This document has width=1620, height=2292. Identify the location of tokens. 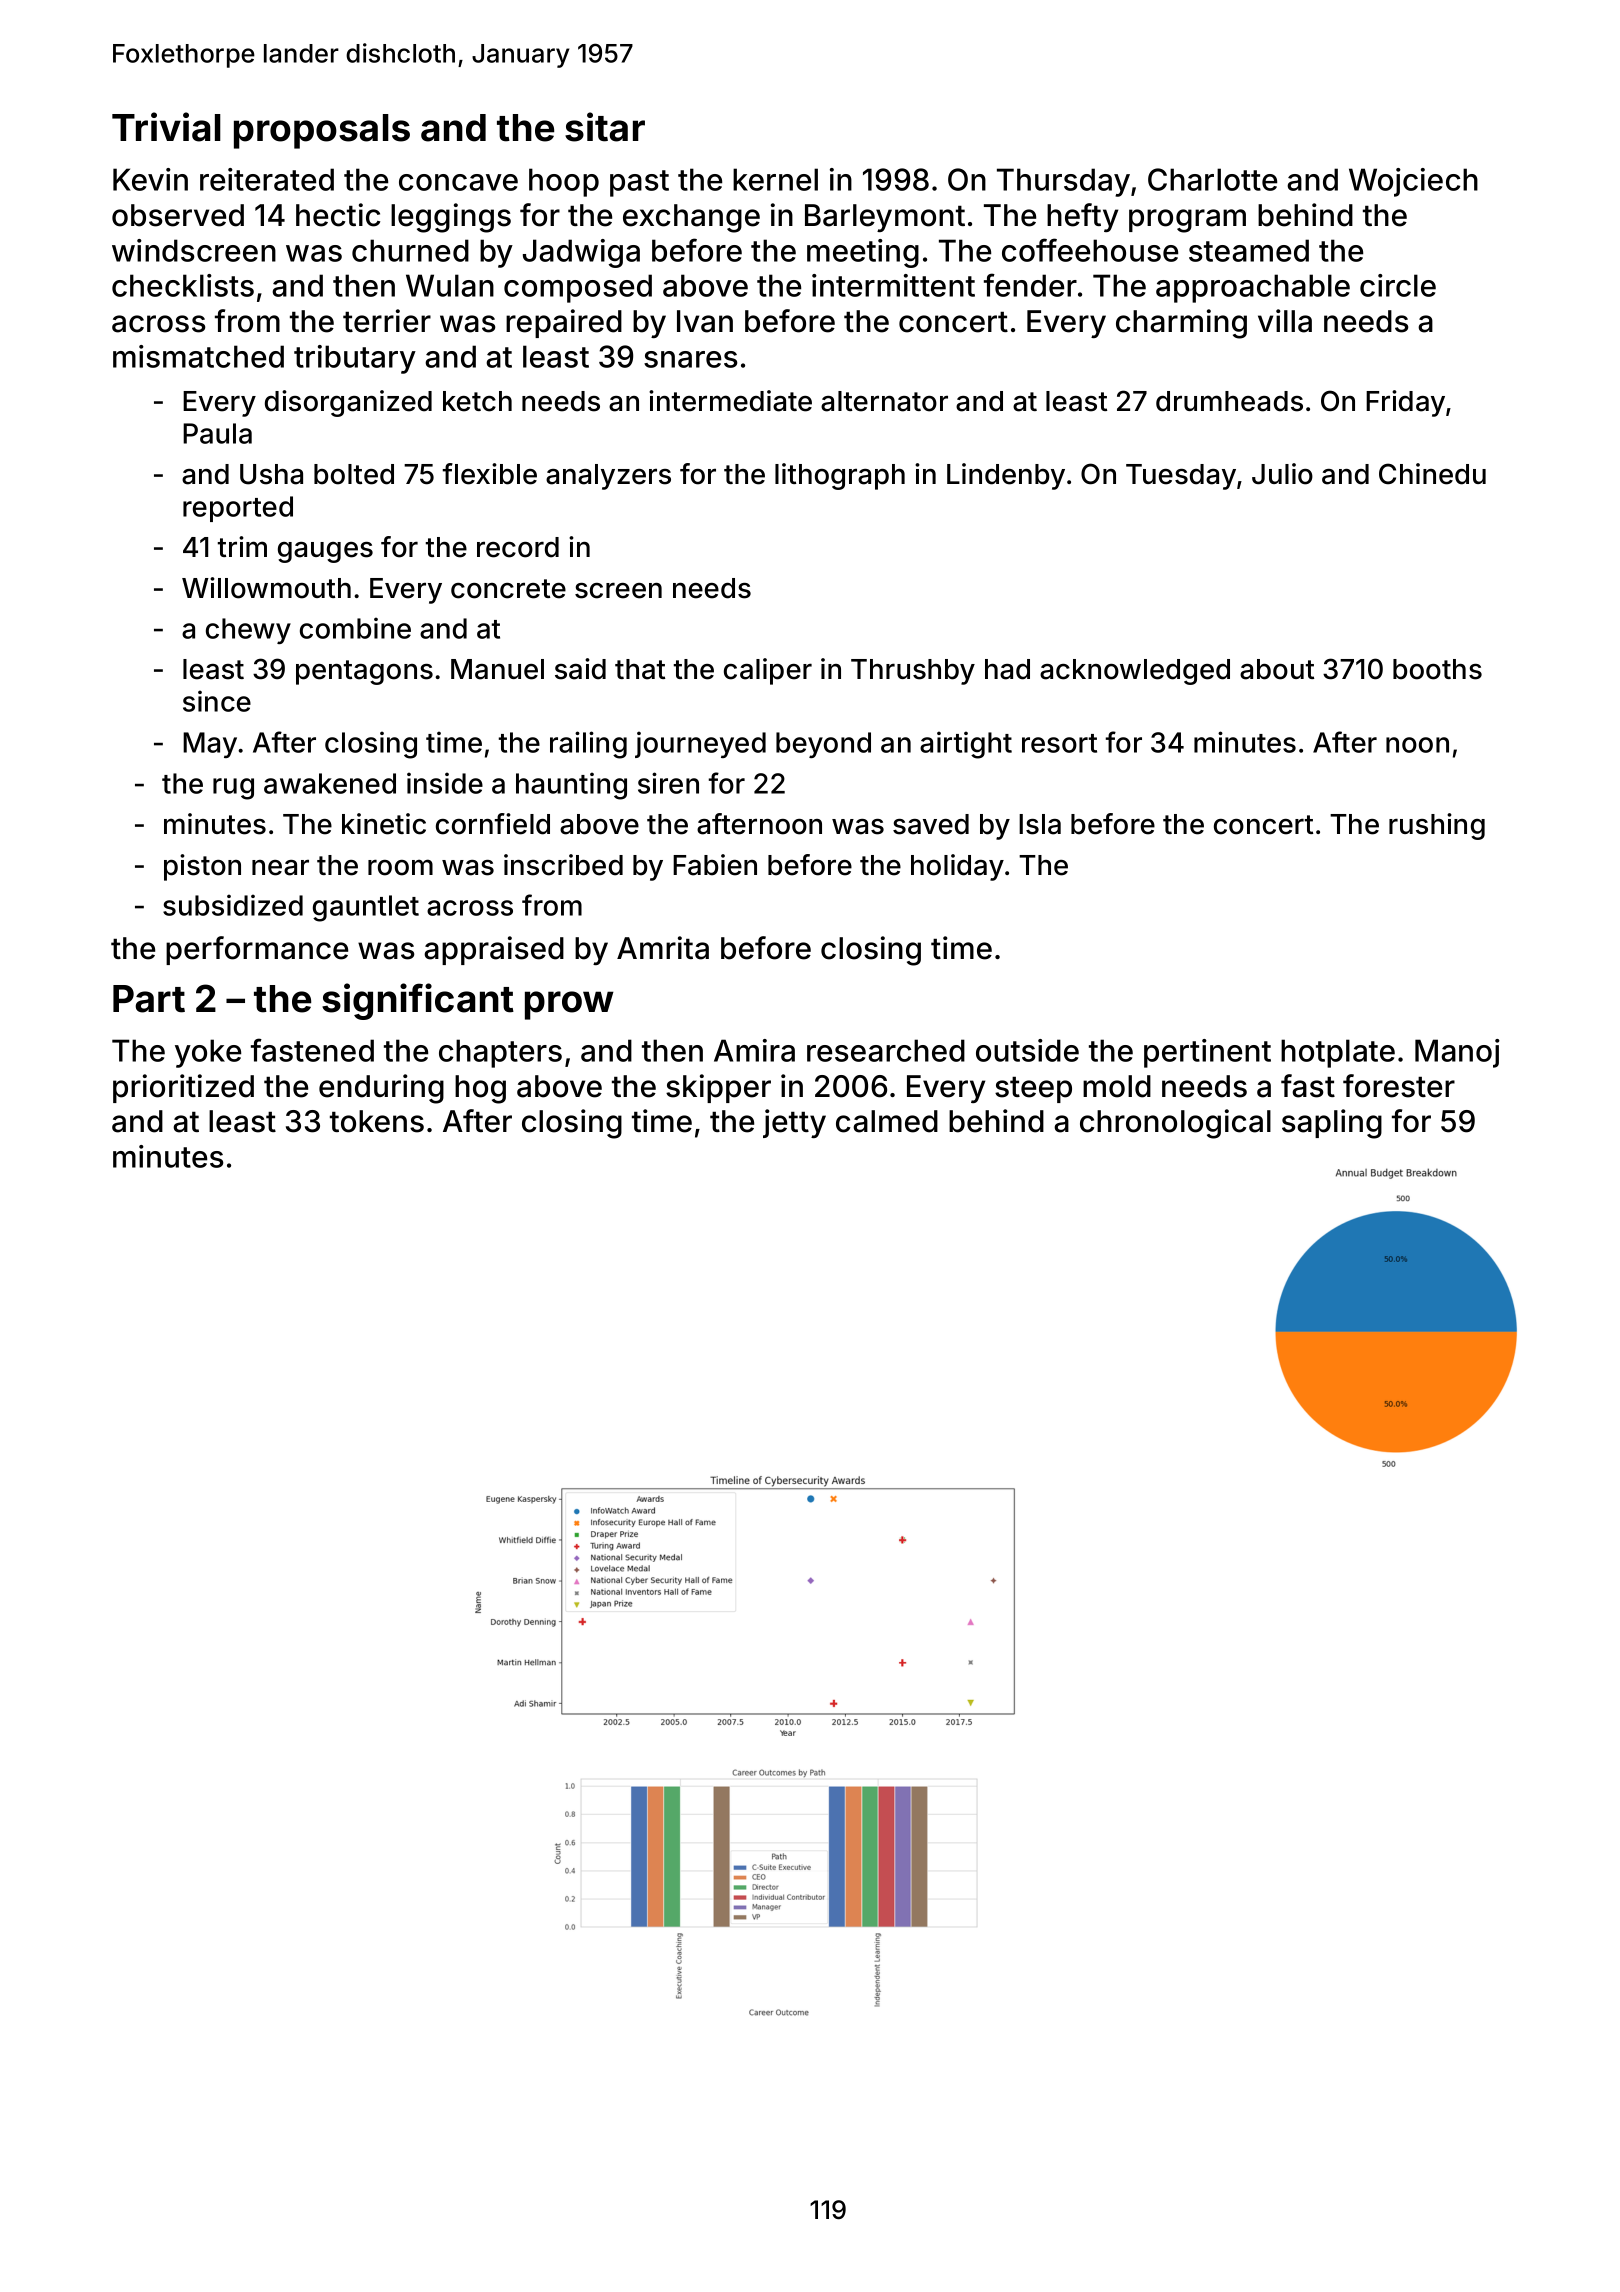
(377, 1121).
